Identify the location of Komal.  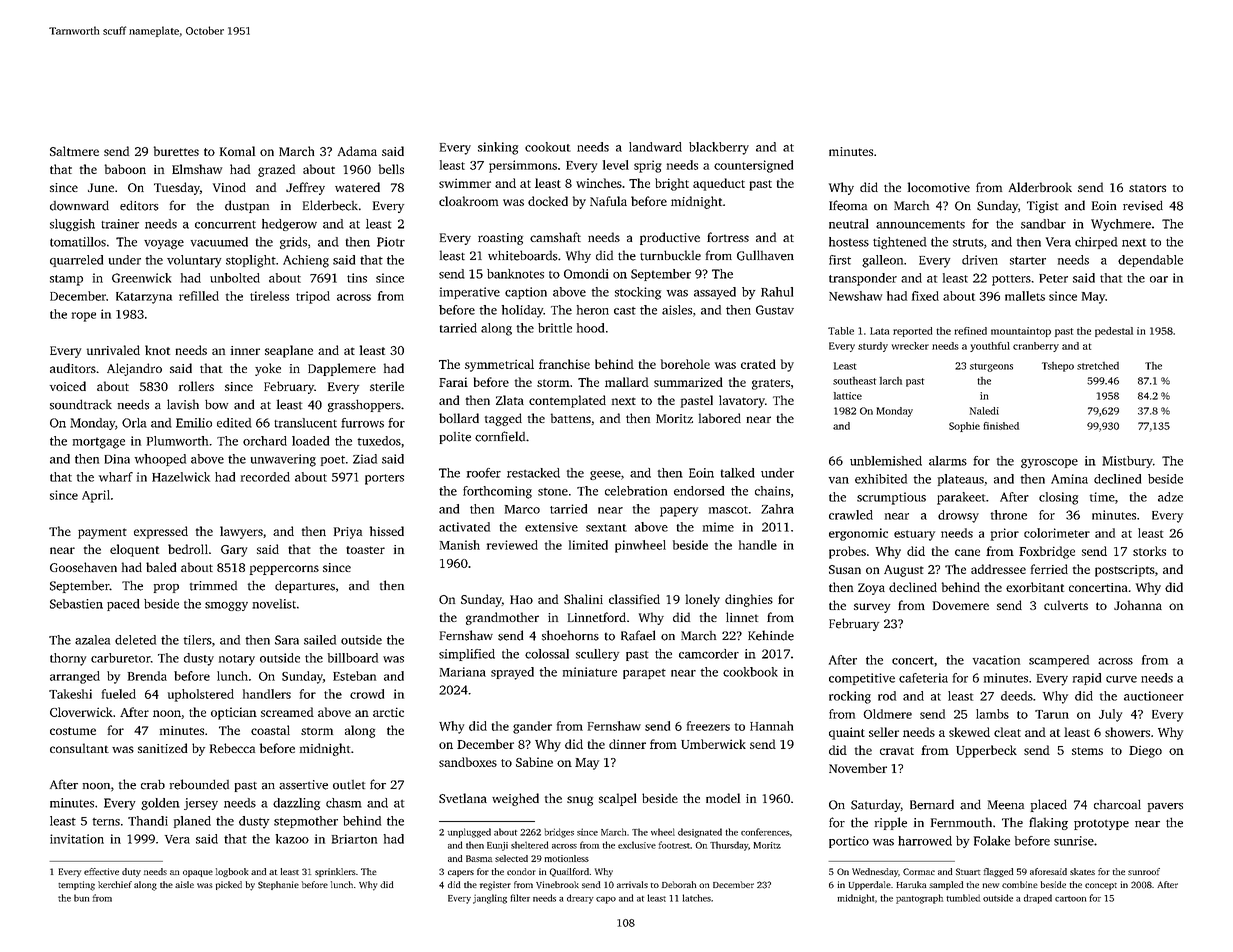
(237, 151).
